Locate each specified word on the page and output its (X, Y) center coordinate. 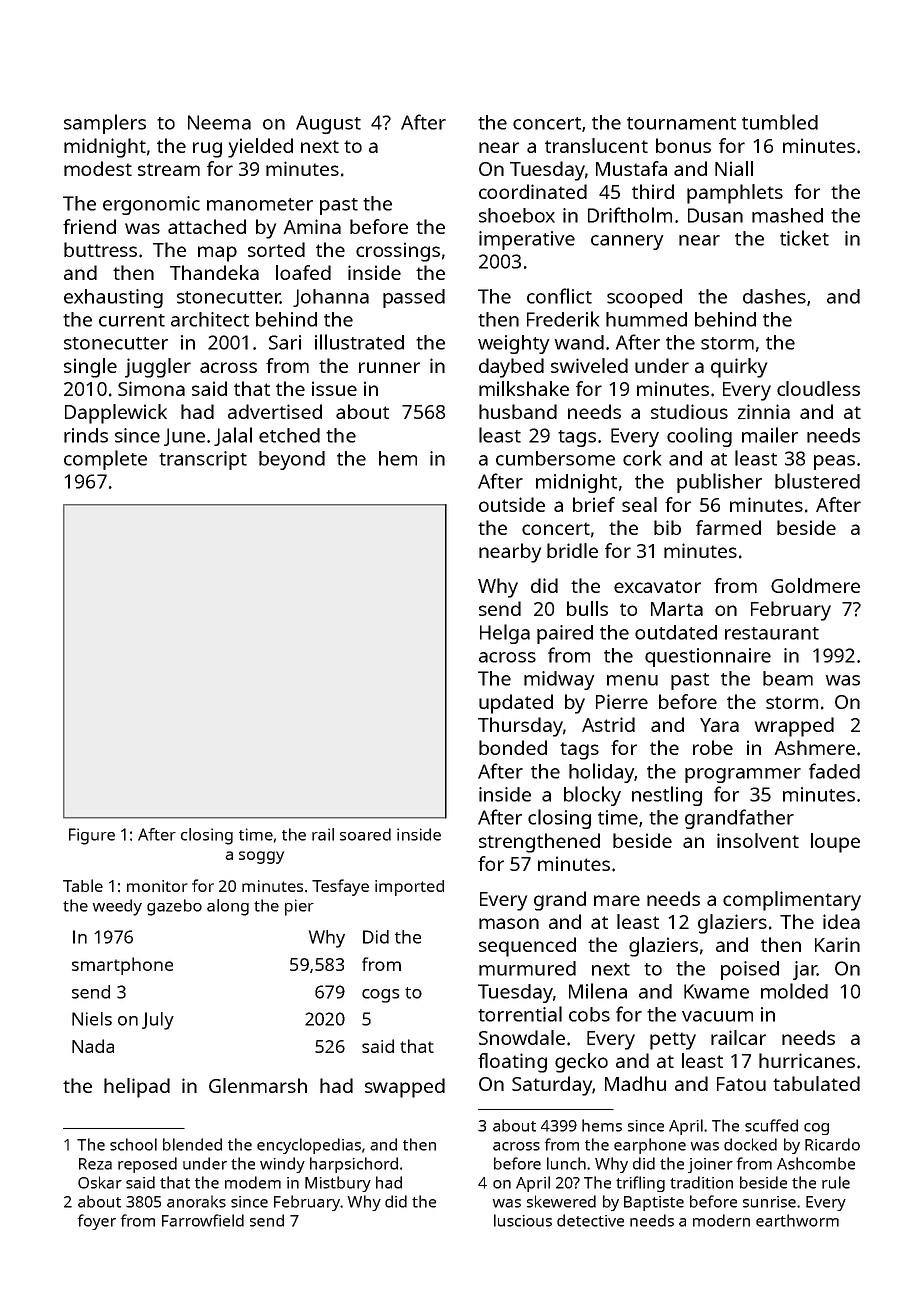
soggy (261, 857)
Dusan (715, 215)
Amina (312, 226)
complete (105, 460)
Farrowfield (203, 1220)
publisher (719, 483)
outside (512, 504)
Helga (505, 634)
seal (639, 504)
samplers (105, 124)
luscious (523, 1220)
